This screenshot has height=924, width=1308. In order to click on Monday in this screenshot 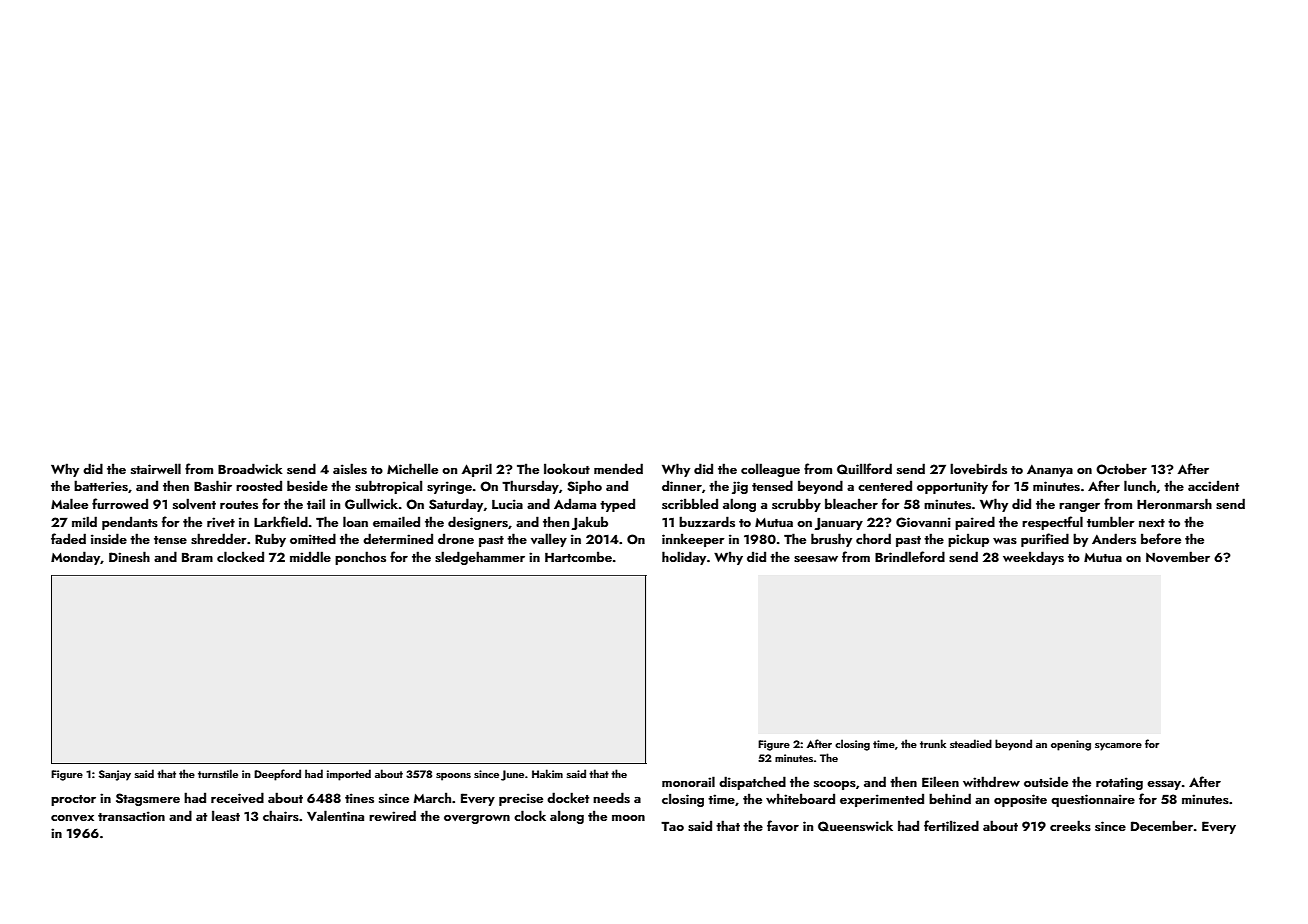, I will do `click(76, 558)`.
